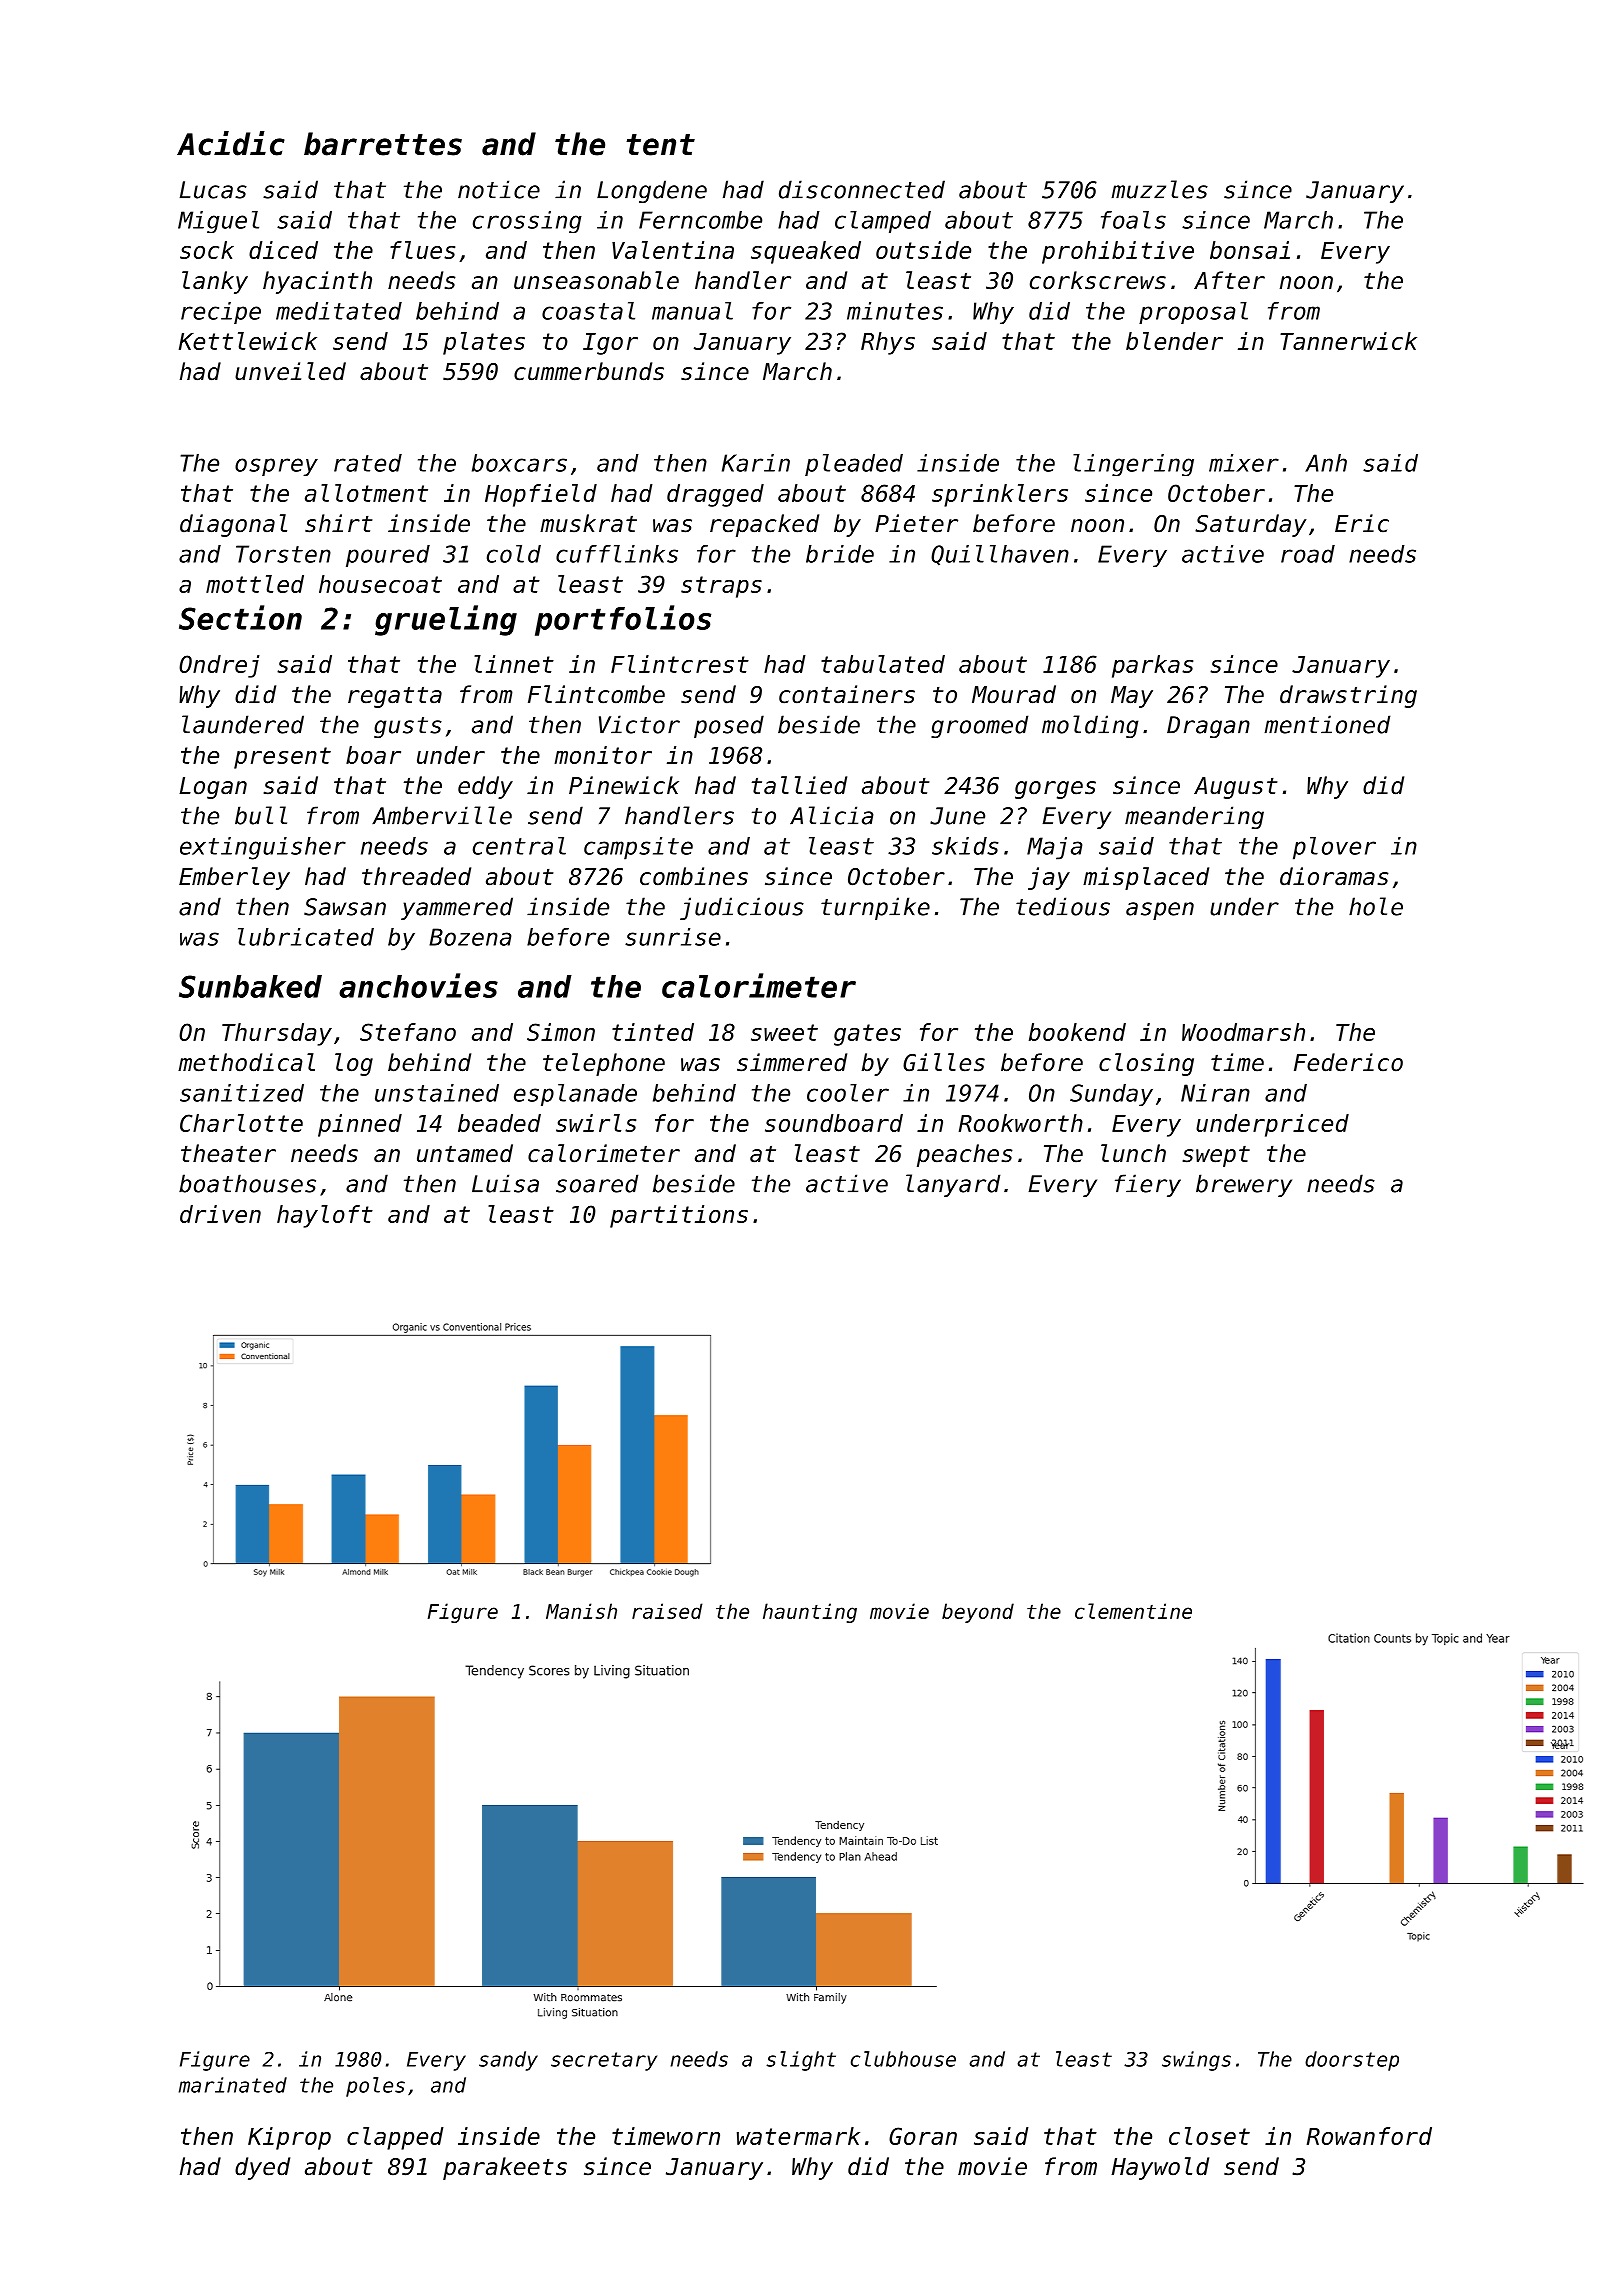 Image resolution: width=1620 pixels, height=2292 pixels. I want to click on swings, so click(1196, 2061).
